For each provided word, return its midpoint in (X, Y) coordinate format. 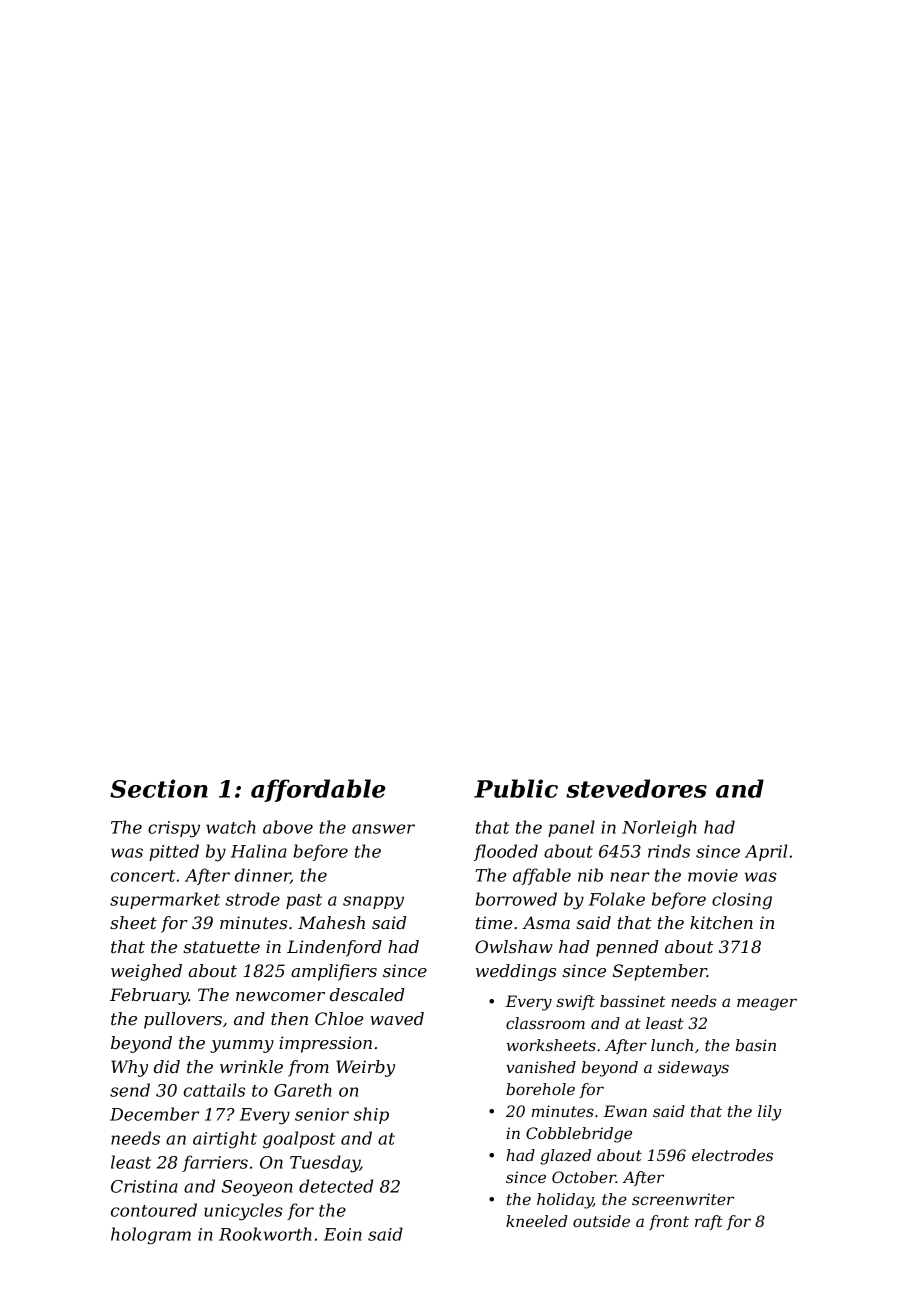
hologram (151, 1236)
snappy (373, 903)
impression (325, 1044)
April (766, 852)
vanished (541, 1067)
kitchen (721, 922)
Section (159, 788)
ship (371, 1115)
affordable (318, 790)
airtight (225, 1140)
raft (709, 1222)
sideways (693, 1069)
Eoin (343, 1234)
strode (253, 899)
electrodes (732, 1155)
